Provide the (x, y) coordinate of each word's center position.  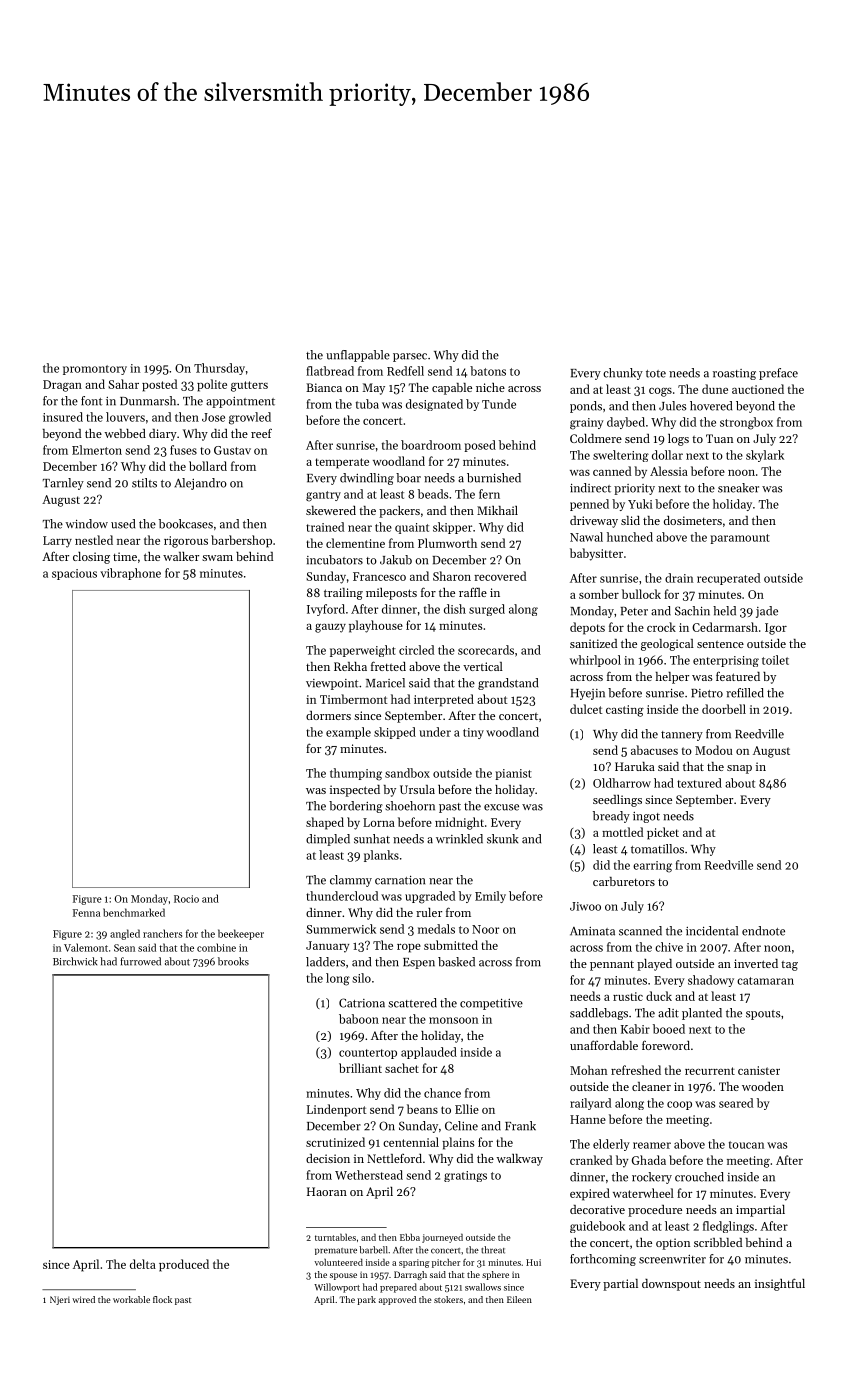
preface (778, 374)
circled (416, 650)
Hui (533, 1262)
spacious (74, 574)
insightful (780, 1284)
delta (143, 1264)
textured (699, 783)
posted (159, 385)
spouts (763, 1015)
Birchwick (75, 961)
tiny (473, 733)
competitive (491, 1004)
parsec (410, 357)
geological (667, 645)
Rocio (186, 899)
